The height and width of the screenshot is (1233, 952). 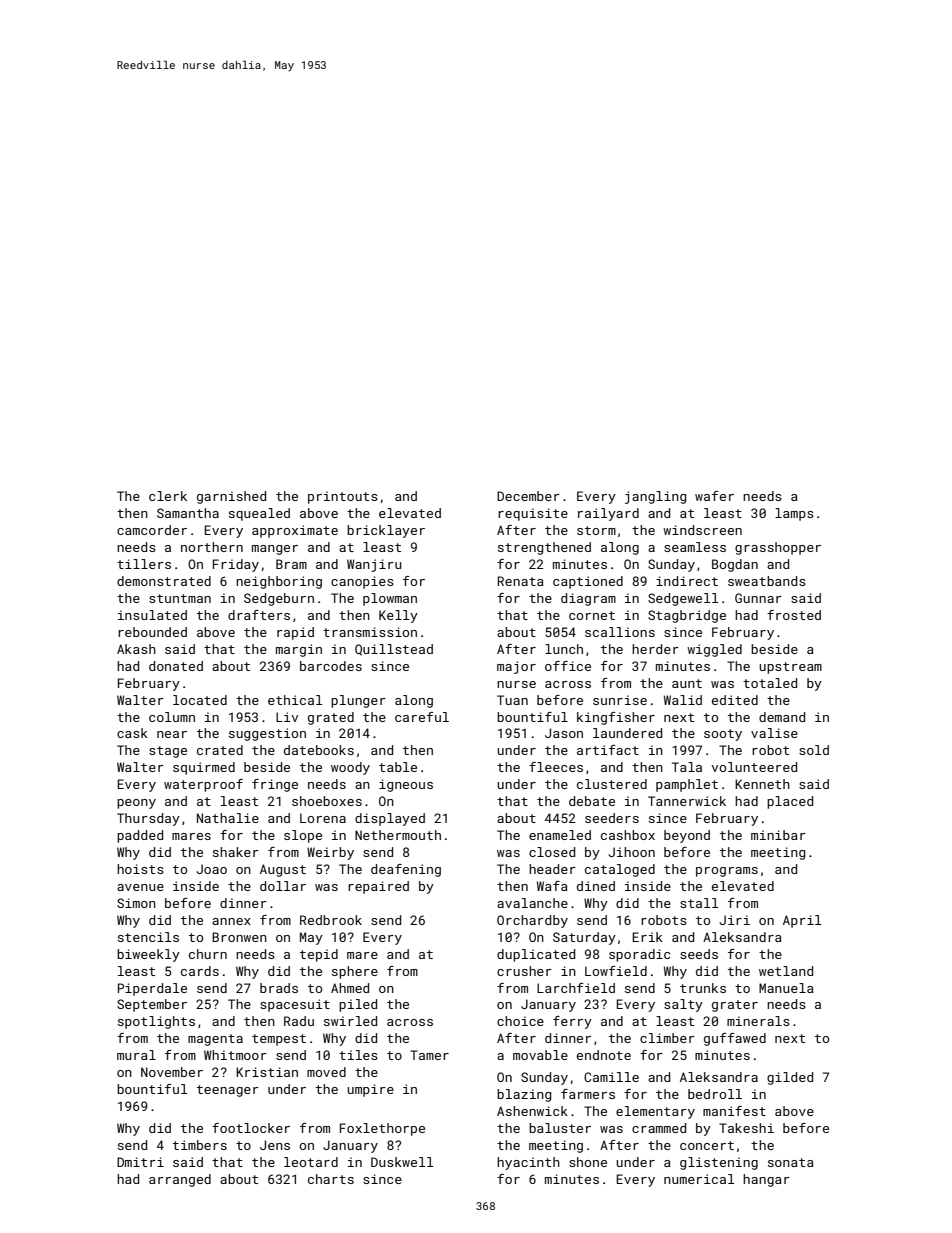 What do you see at coordinates (398, 767) in the screenshot?
I see `table` at bounding box center [398, 767].
